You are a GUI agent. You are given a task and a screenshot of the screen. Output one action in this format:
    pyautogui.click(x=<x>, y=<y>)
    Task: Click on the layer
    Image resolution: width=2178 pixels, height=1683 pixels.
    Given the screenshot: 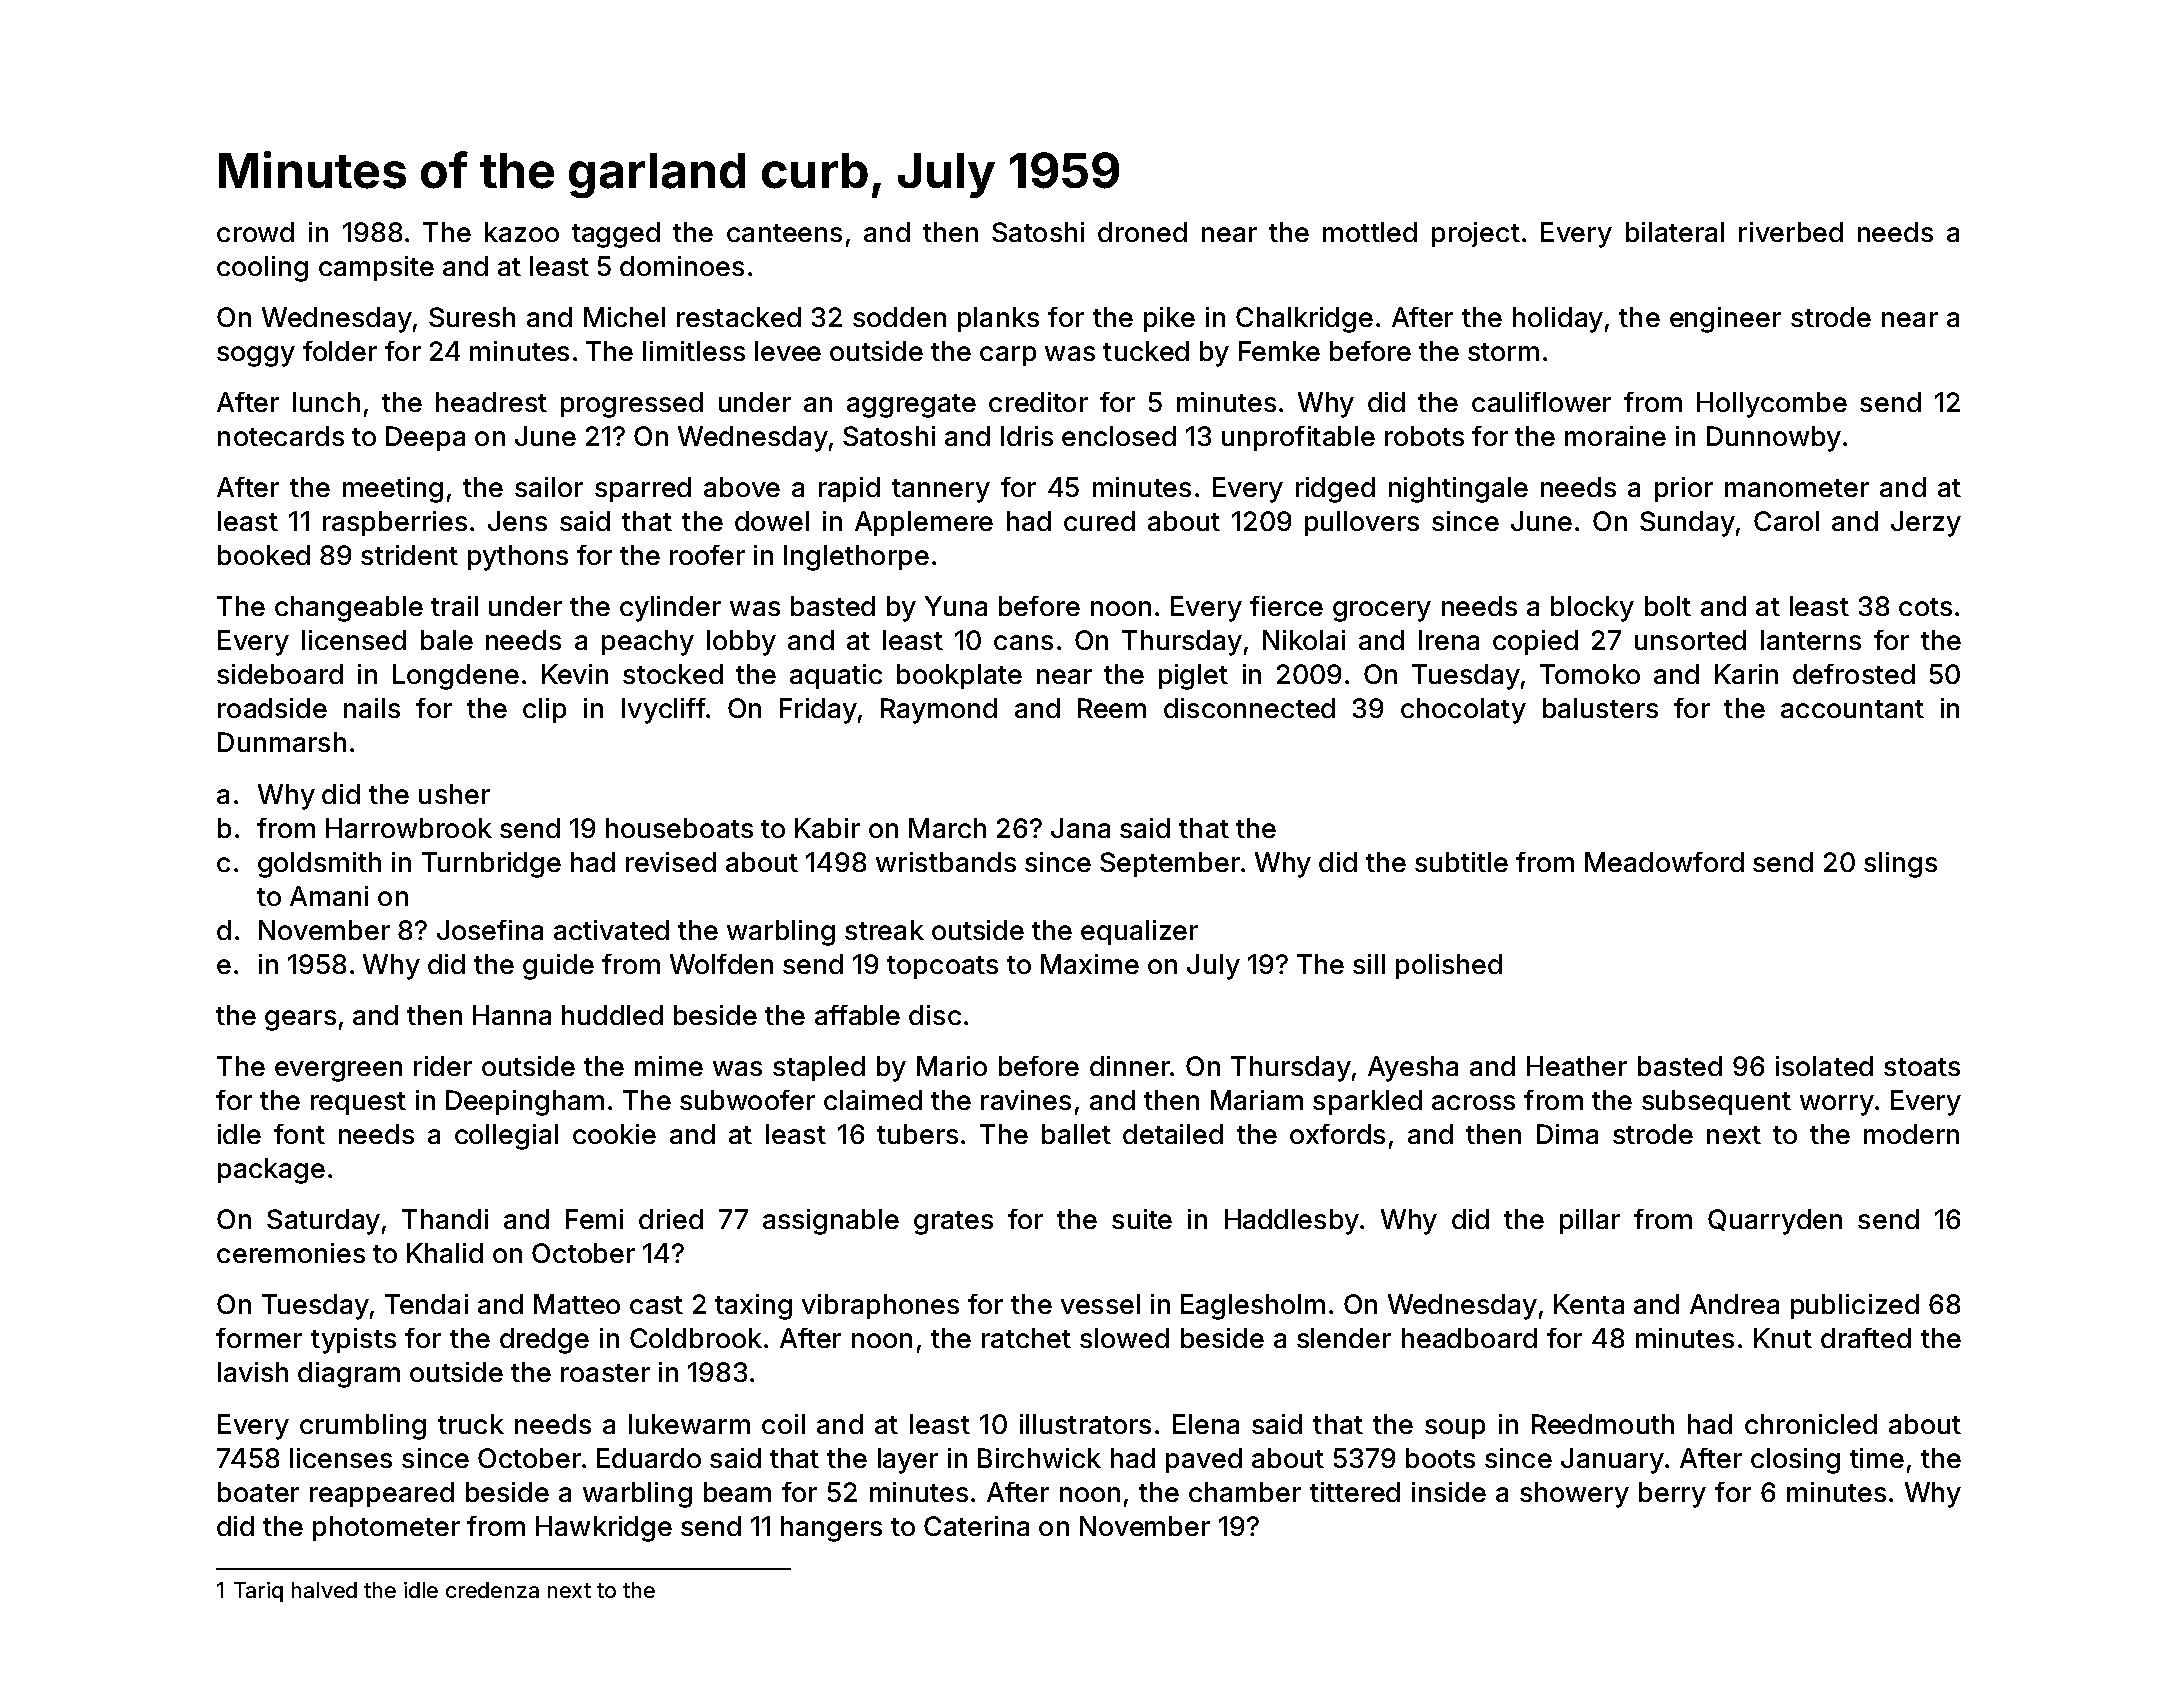 What is the action you would take?
    pyautogui.click(x=908, y=1461)
